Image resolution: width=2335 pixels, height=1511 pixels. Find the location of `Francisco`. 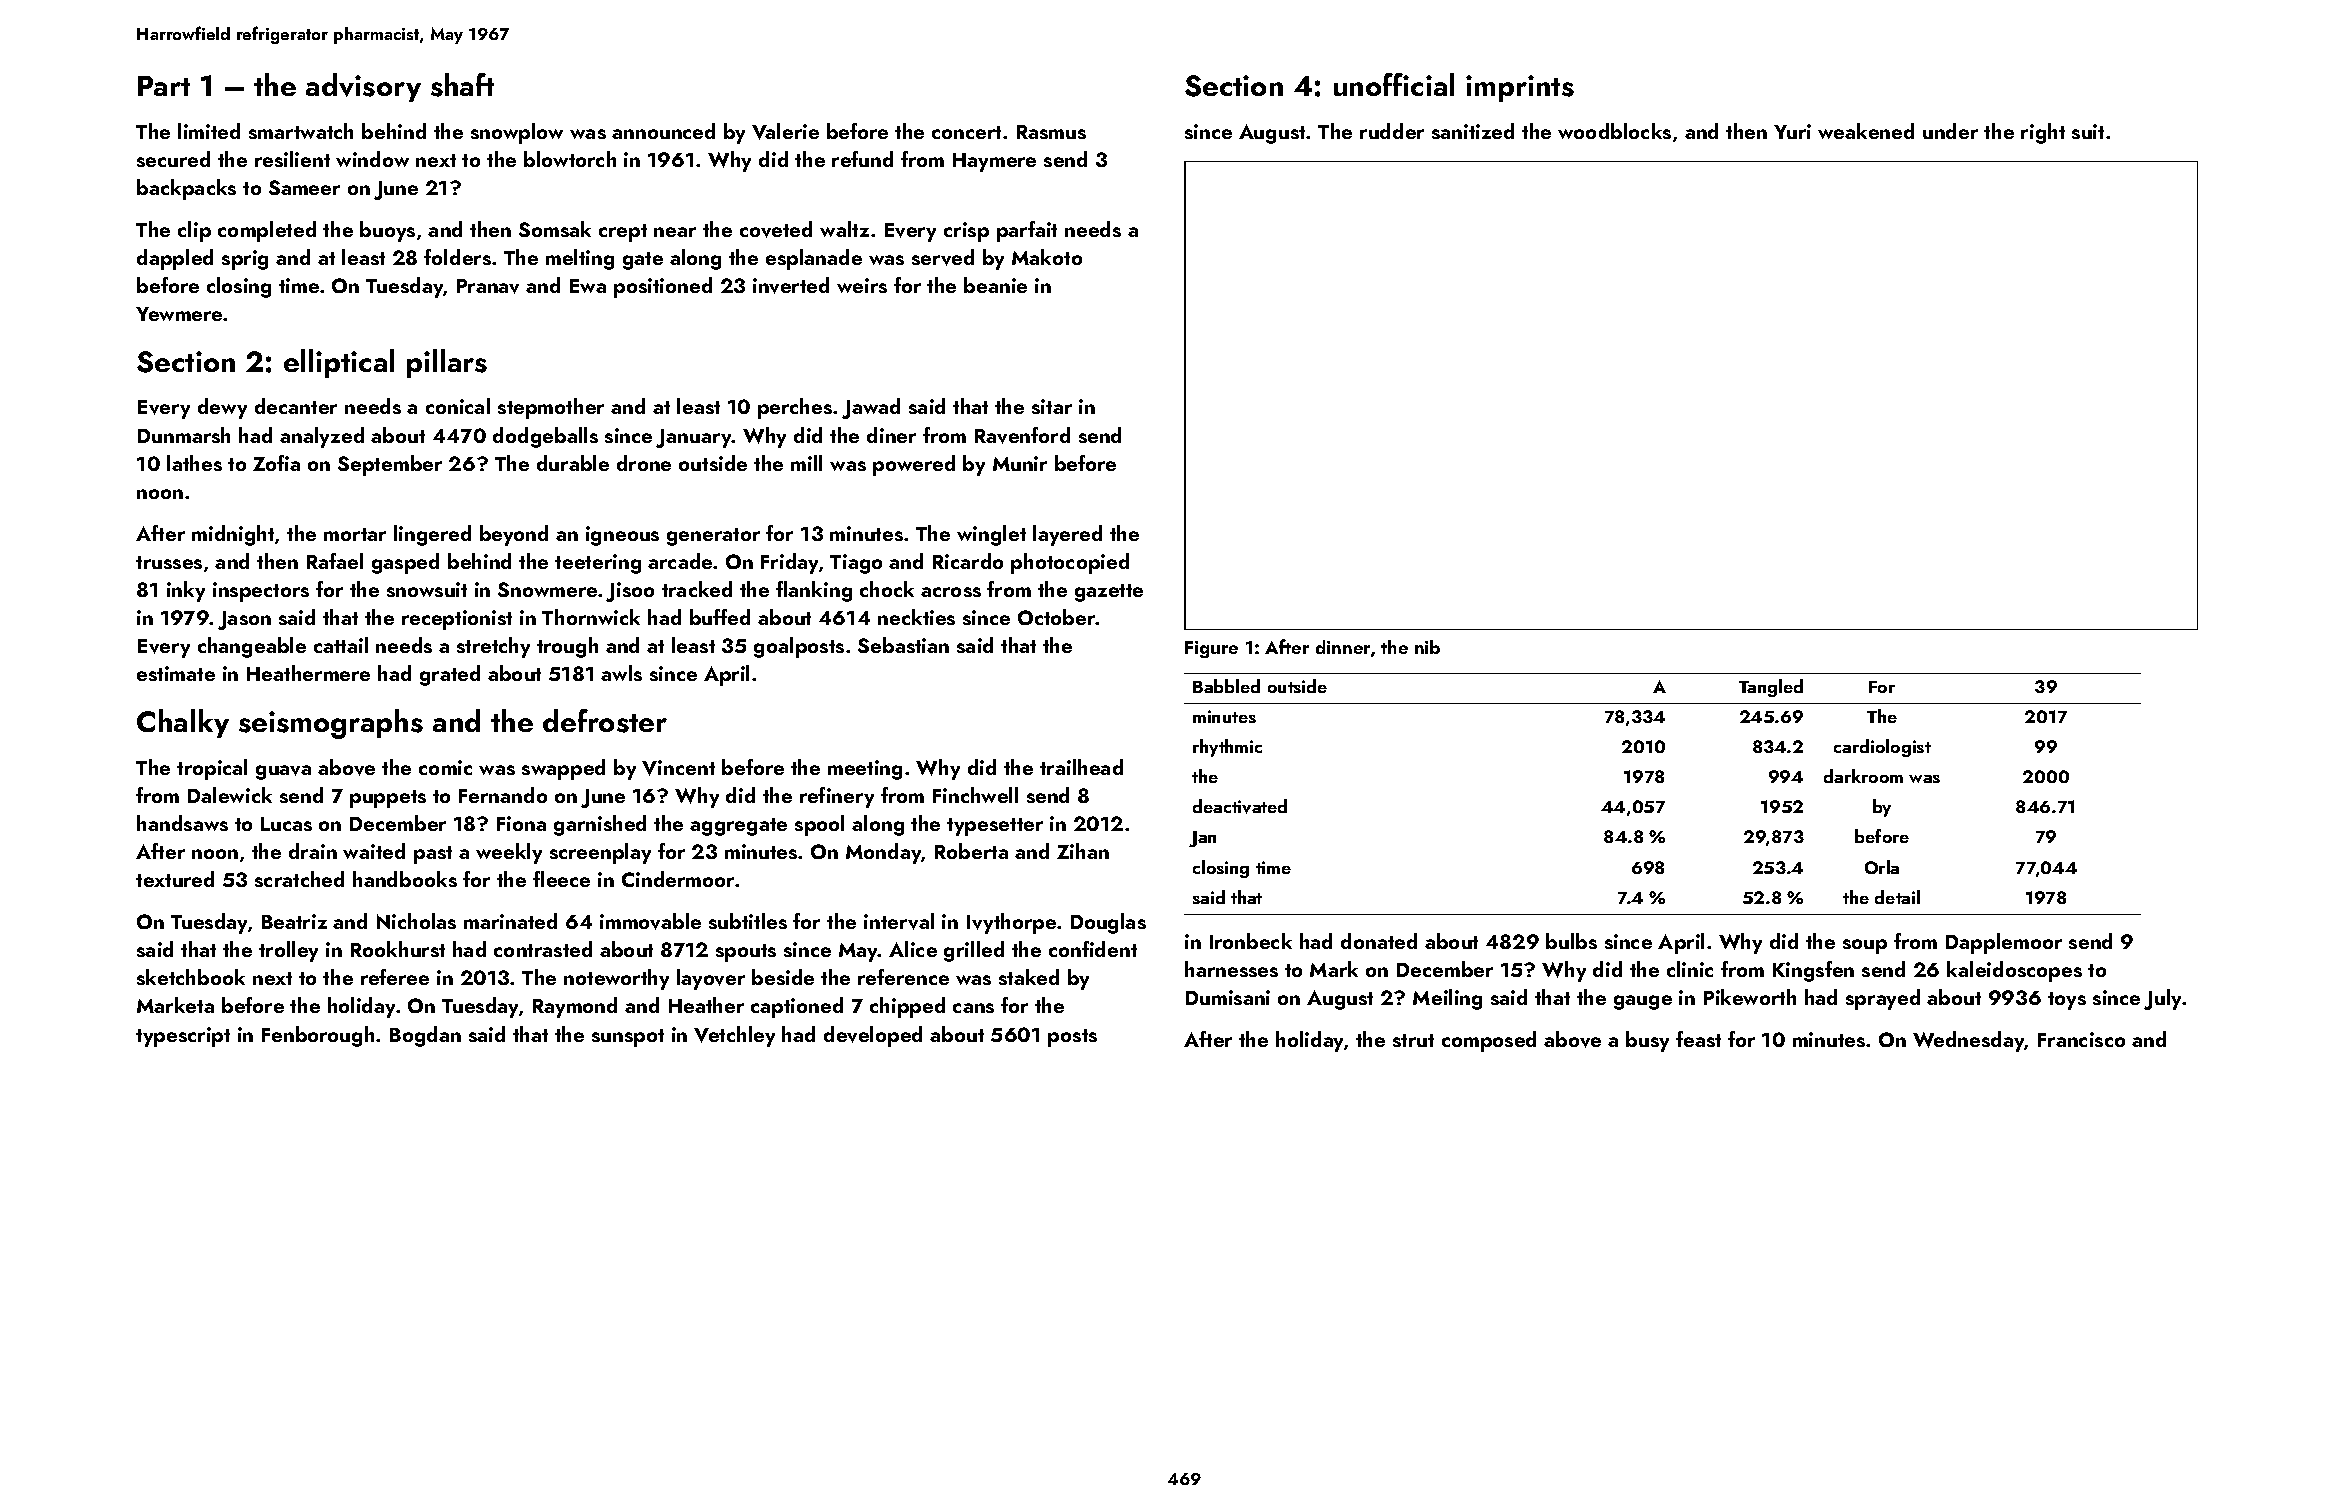

Francisco is located at coordinates (2081, 1039).
